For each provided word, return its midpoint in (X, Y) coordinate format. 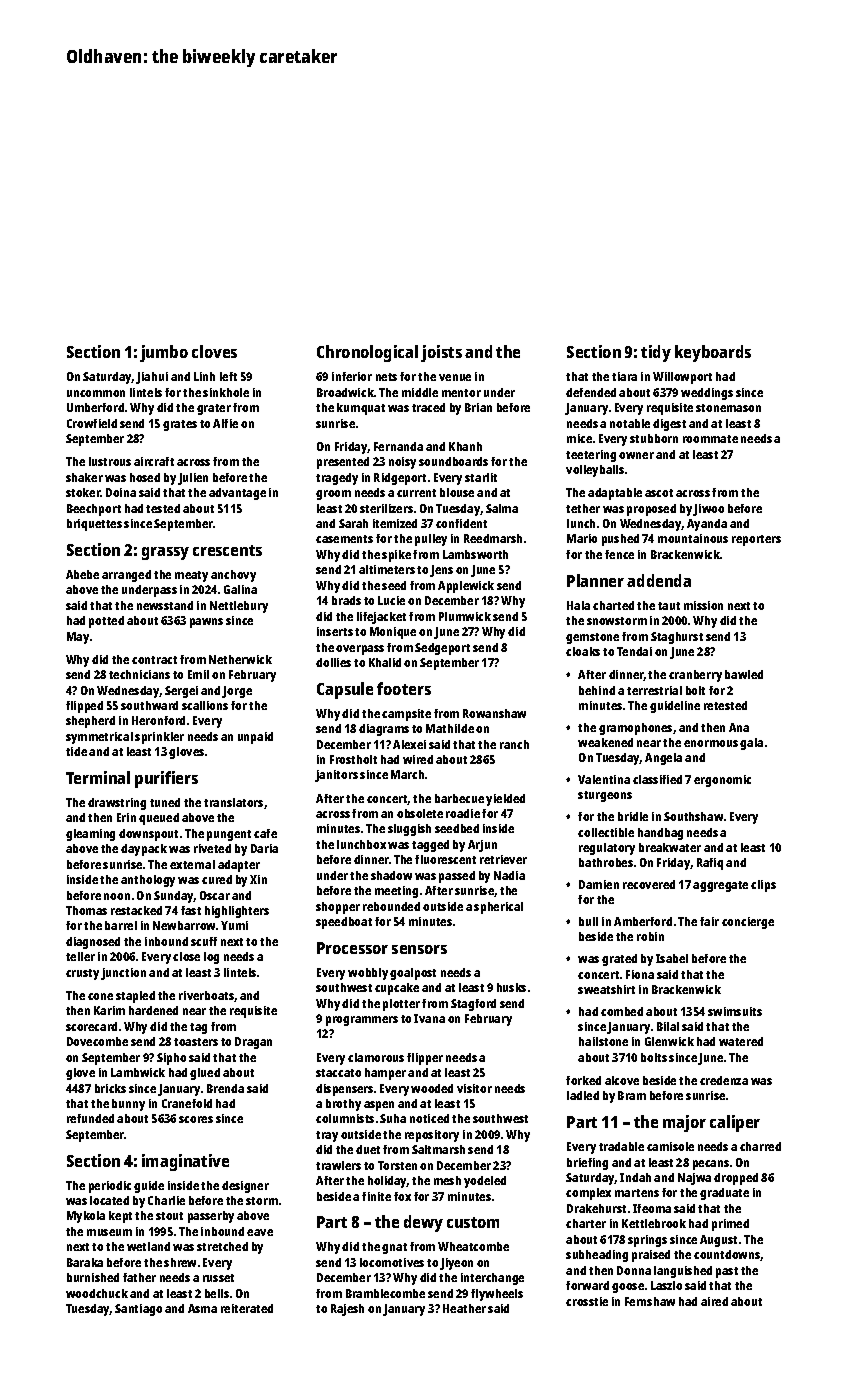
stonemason (728, 408)
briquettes (94, 525)
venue (455, 377)
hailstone (603, 1041)
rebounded (391, 906)
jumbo (164, 353)
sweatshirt (606, 989)
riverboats (207, 996)
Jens (441, 571)
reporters (756, 540)
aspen (379, 1106)
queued (159, 819)
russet (218, 1278)
